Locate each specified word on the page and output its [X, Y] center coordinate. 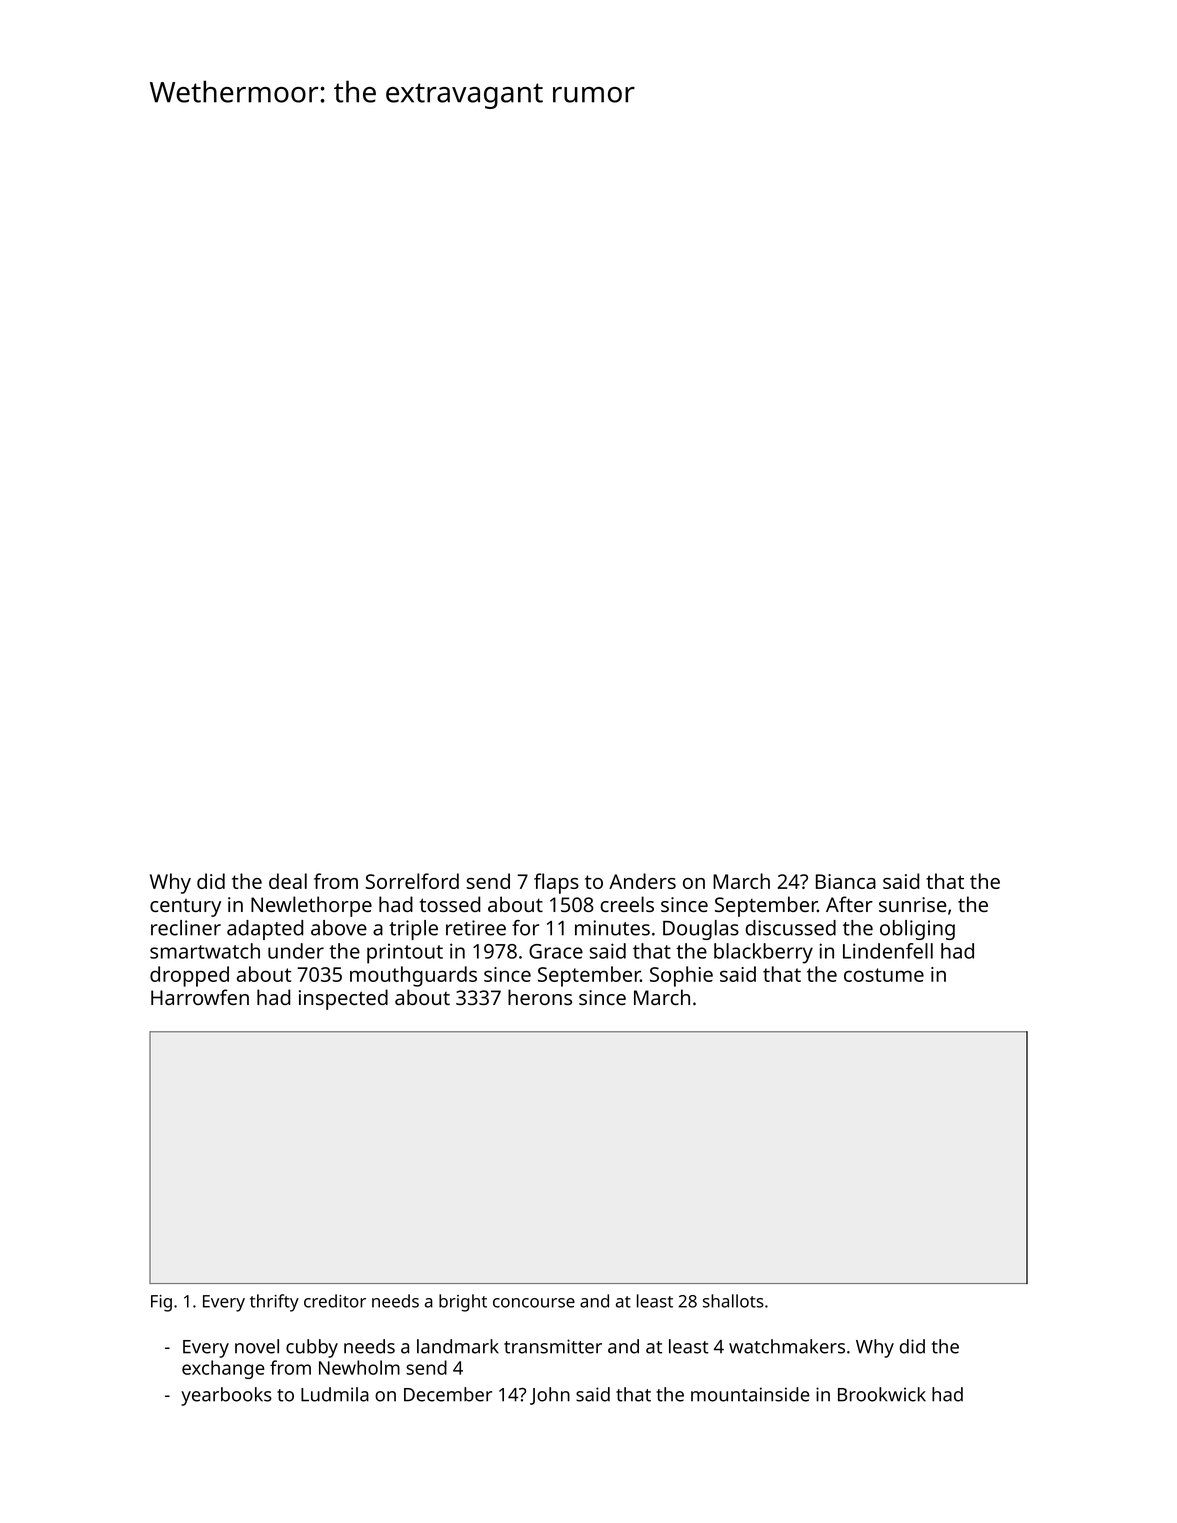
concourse [534, 1303]
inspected [343, 999]
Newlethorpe [311, 906]
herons [540, 997]
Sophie [681, 976]
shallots [733, 1301]
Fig [161, 1303]
